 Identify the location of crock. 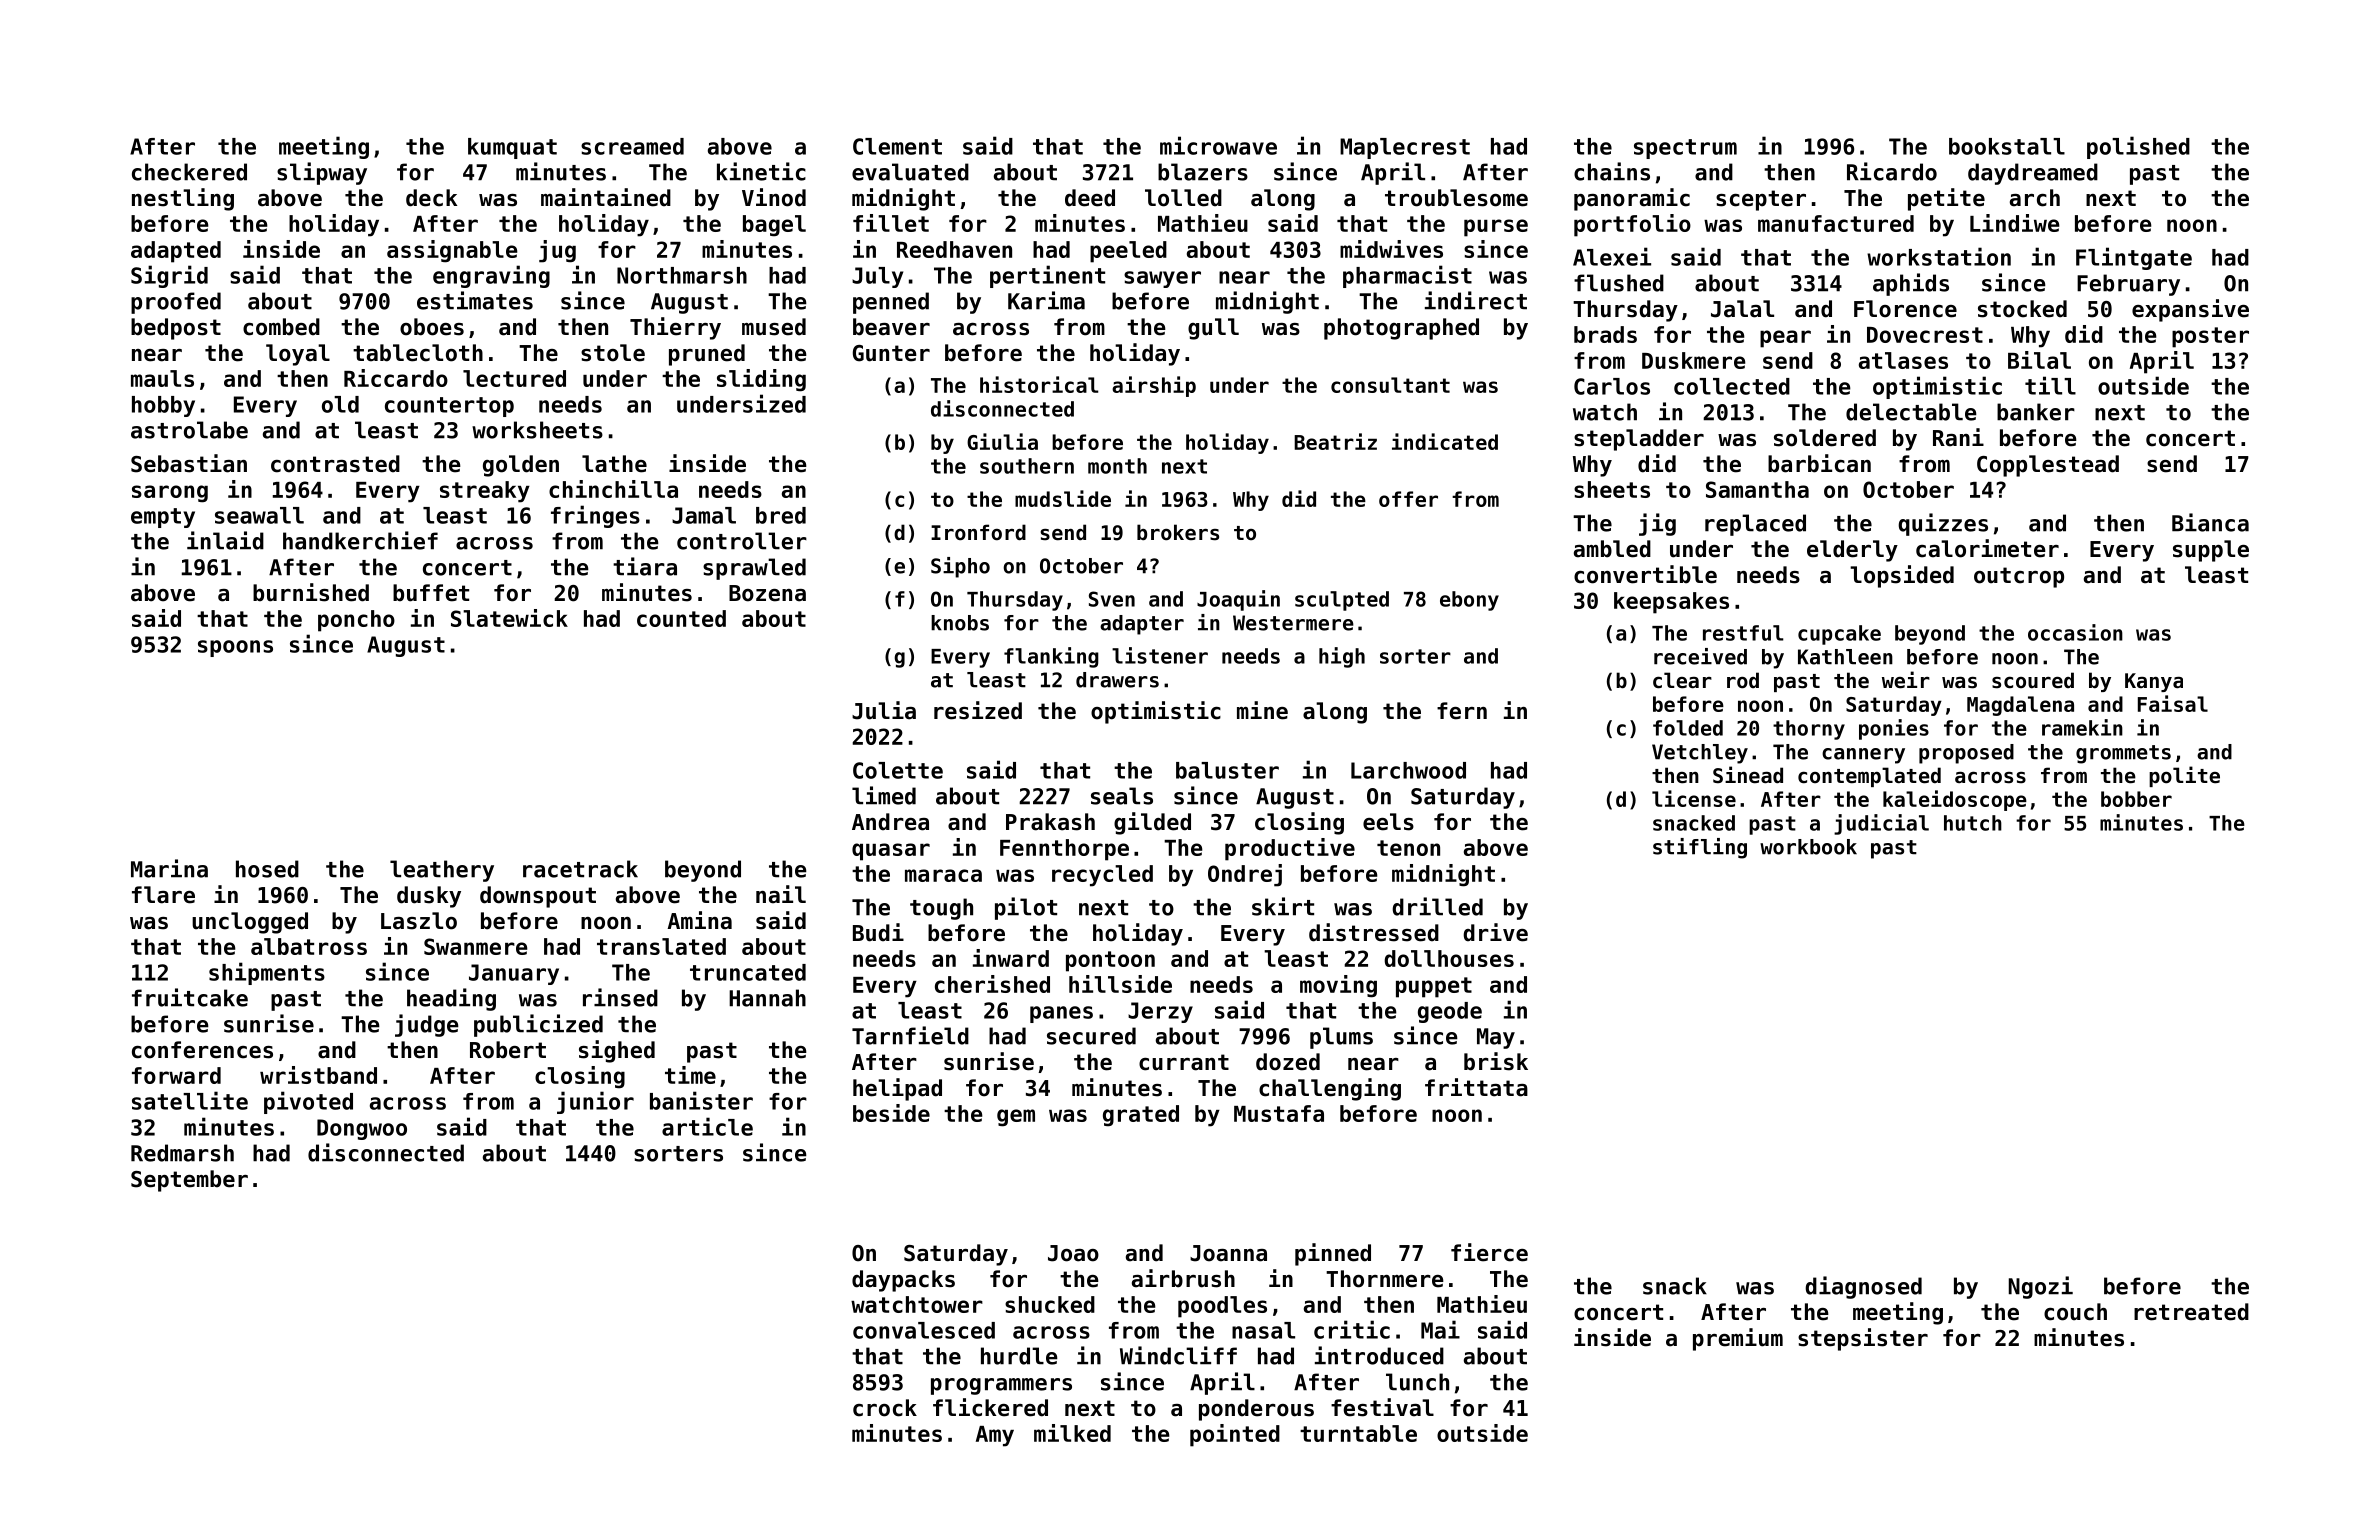
(885, 1408).
